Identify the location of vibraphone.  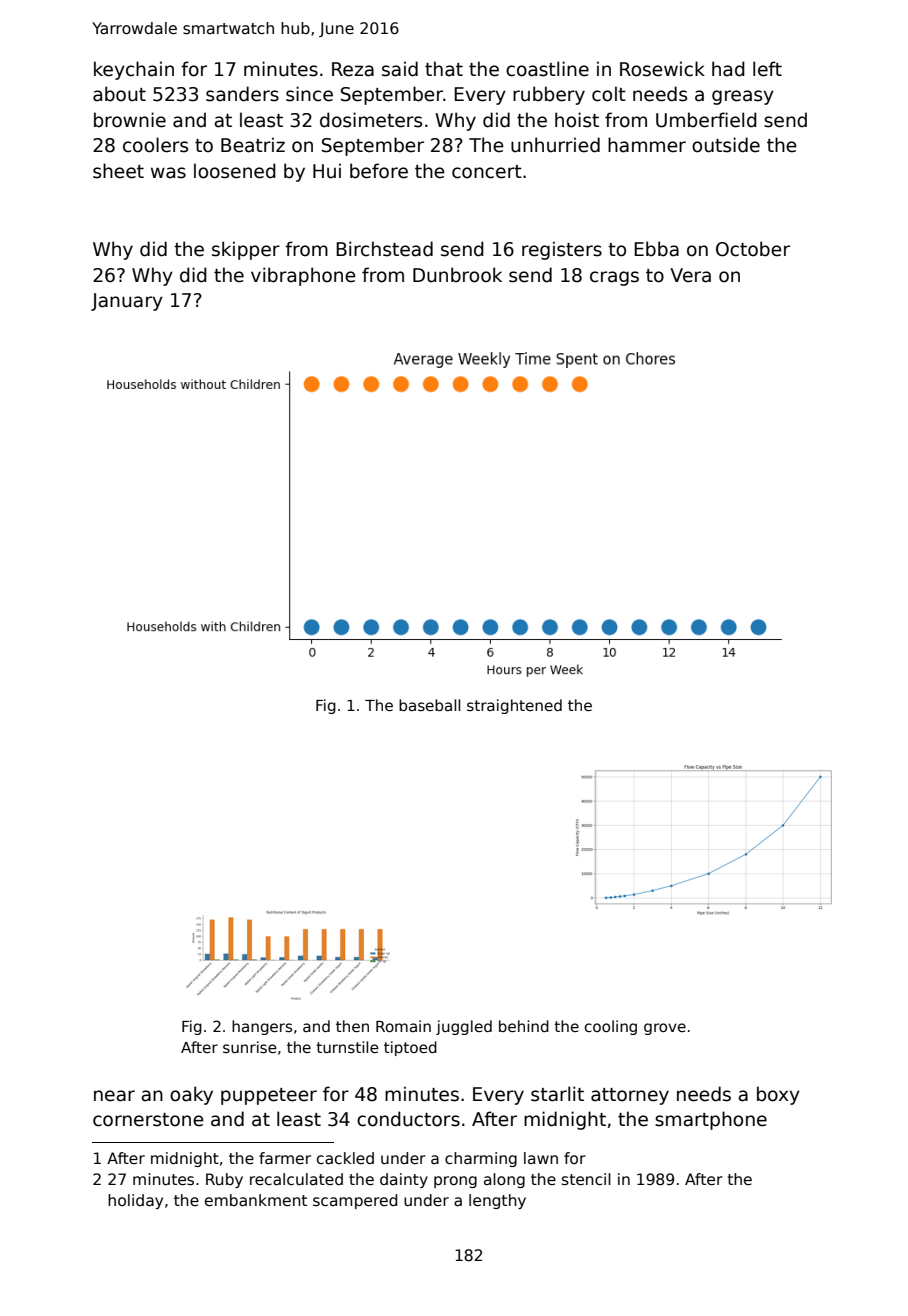
(303, 276).
